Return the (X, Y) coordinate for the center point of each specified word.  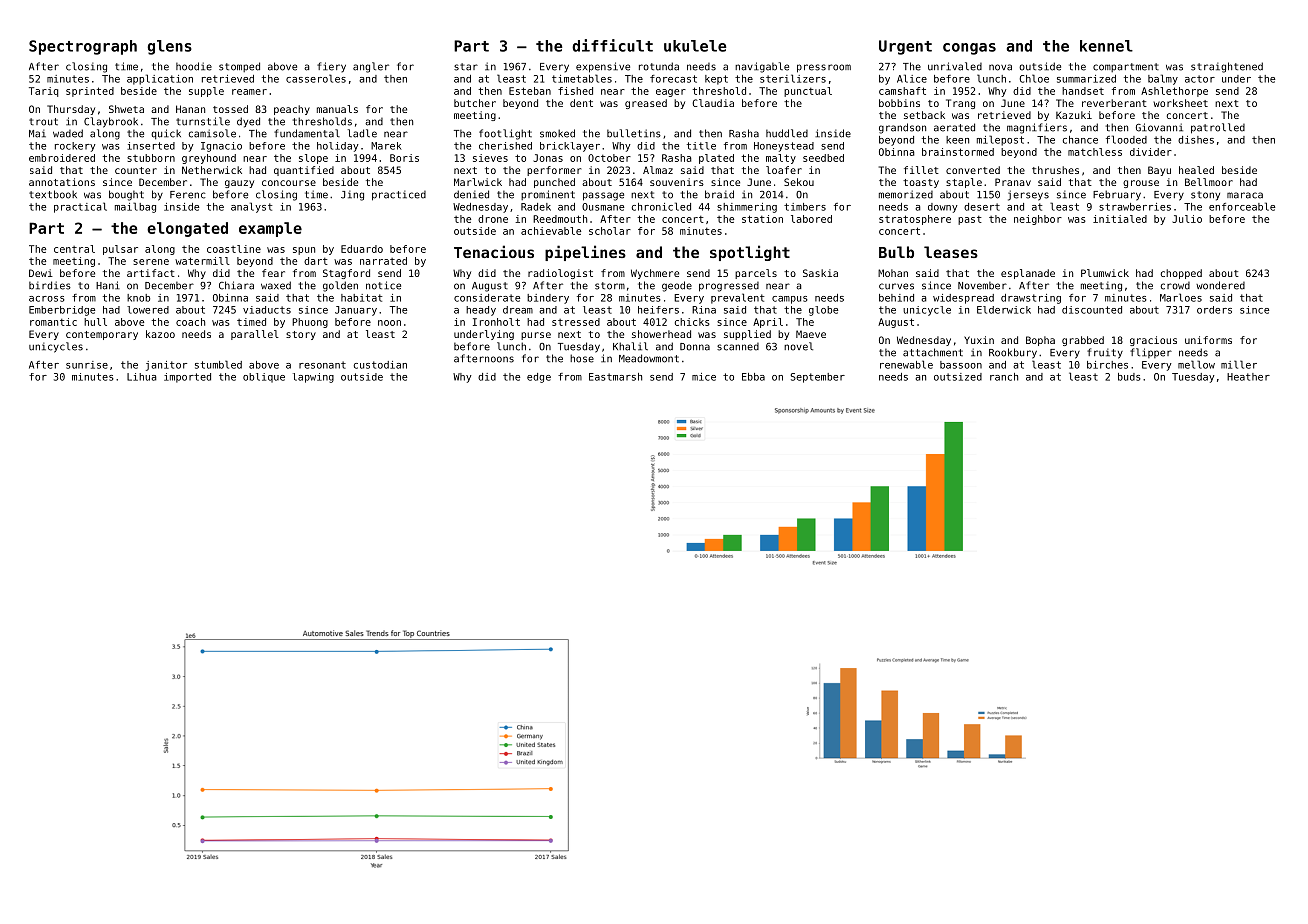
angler (371, 67)
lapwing (313, 378)
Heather (1248, 377)
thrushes (1055, 170)
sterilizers (793, 78)
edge (539, 378)
